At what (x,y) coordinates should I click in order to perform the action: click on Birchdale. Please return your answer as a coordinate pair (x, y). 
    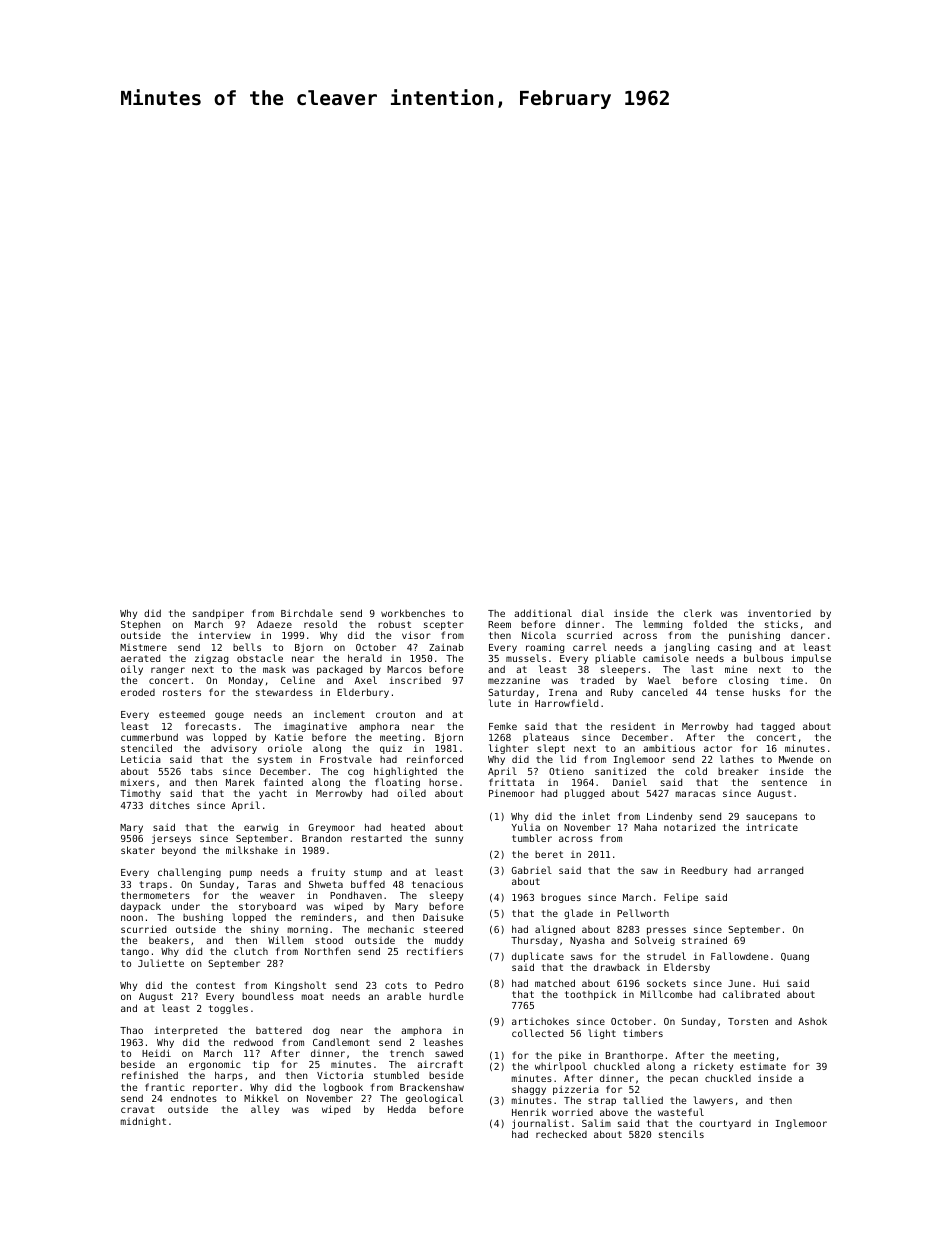
    Looking at the image, I should click on (307, 613).
